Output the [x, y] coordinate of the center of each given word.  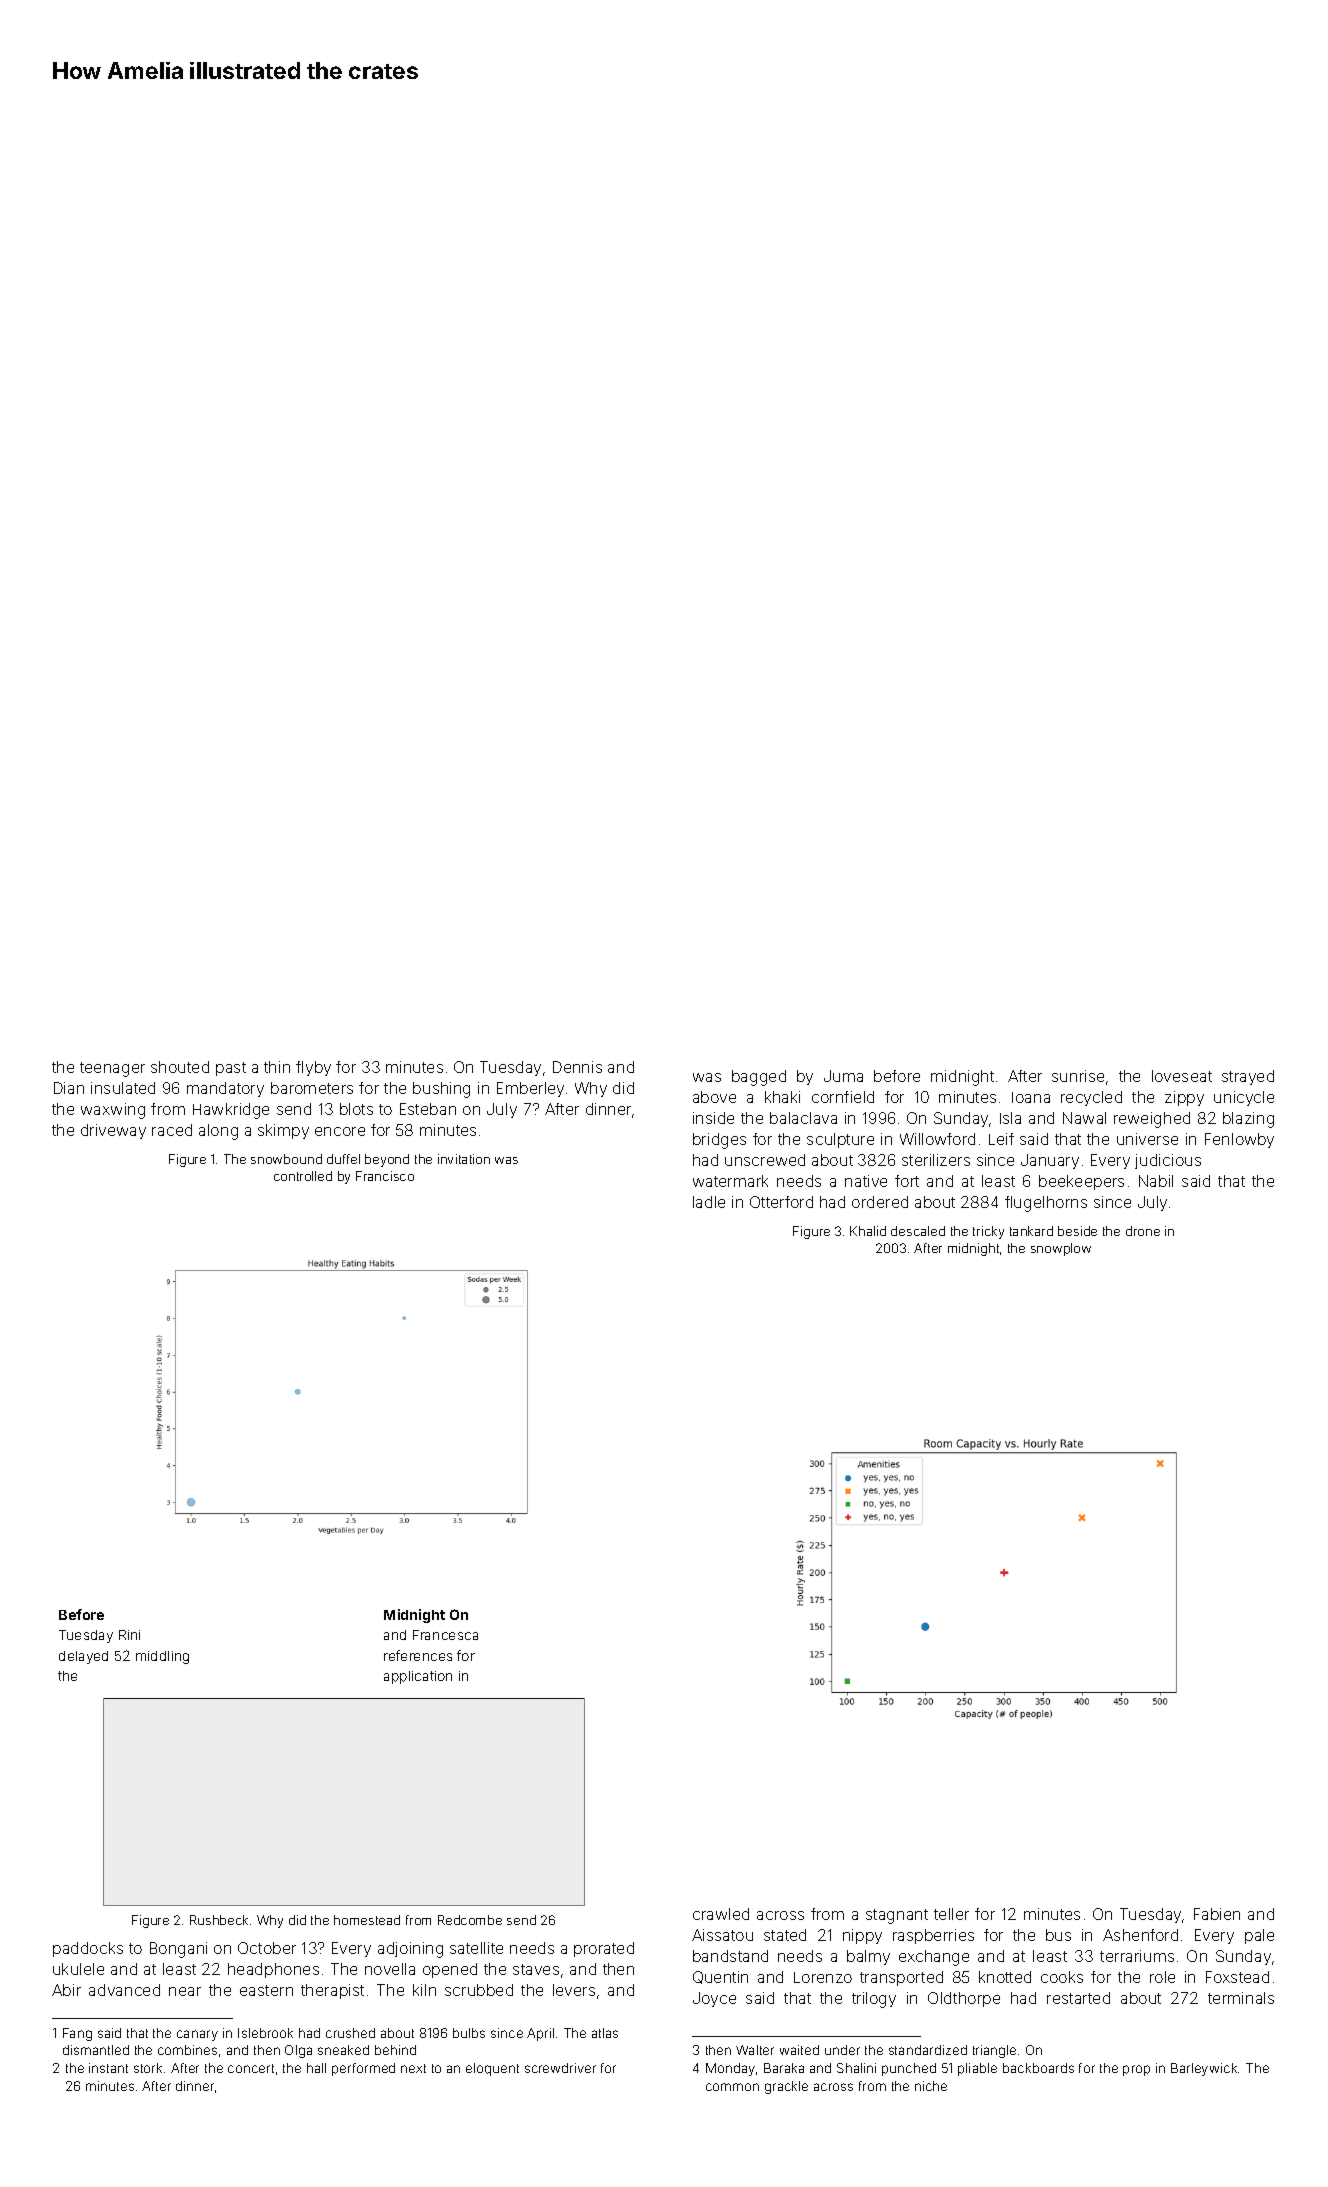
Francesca [445, 1635]
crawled [721, 1914]
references [418, 1655]
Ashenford [1140, 1935]
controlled [303, 1176]
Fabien [1217, 1914]
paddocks [88, 1949]
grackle [786, 2087]
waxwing [113, 1111]
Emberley [530, 1089]
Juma [843, 1076]
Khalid [868, 1231]
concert [251, 2068]
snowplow [1061, 1249]
